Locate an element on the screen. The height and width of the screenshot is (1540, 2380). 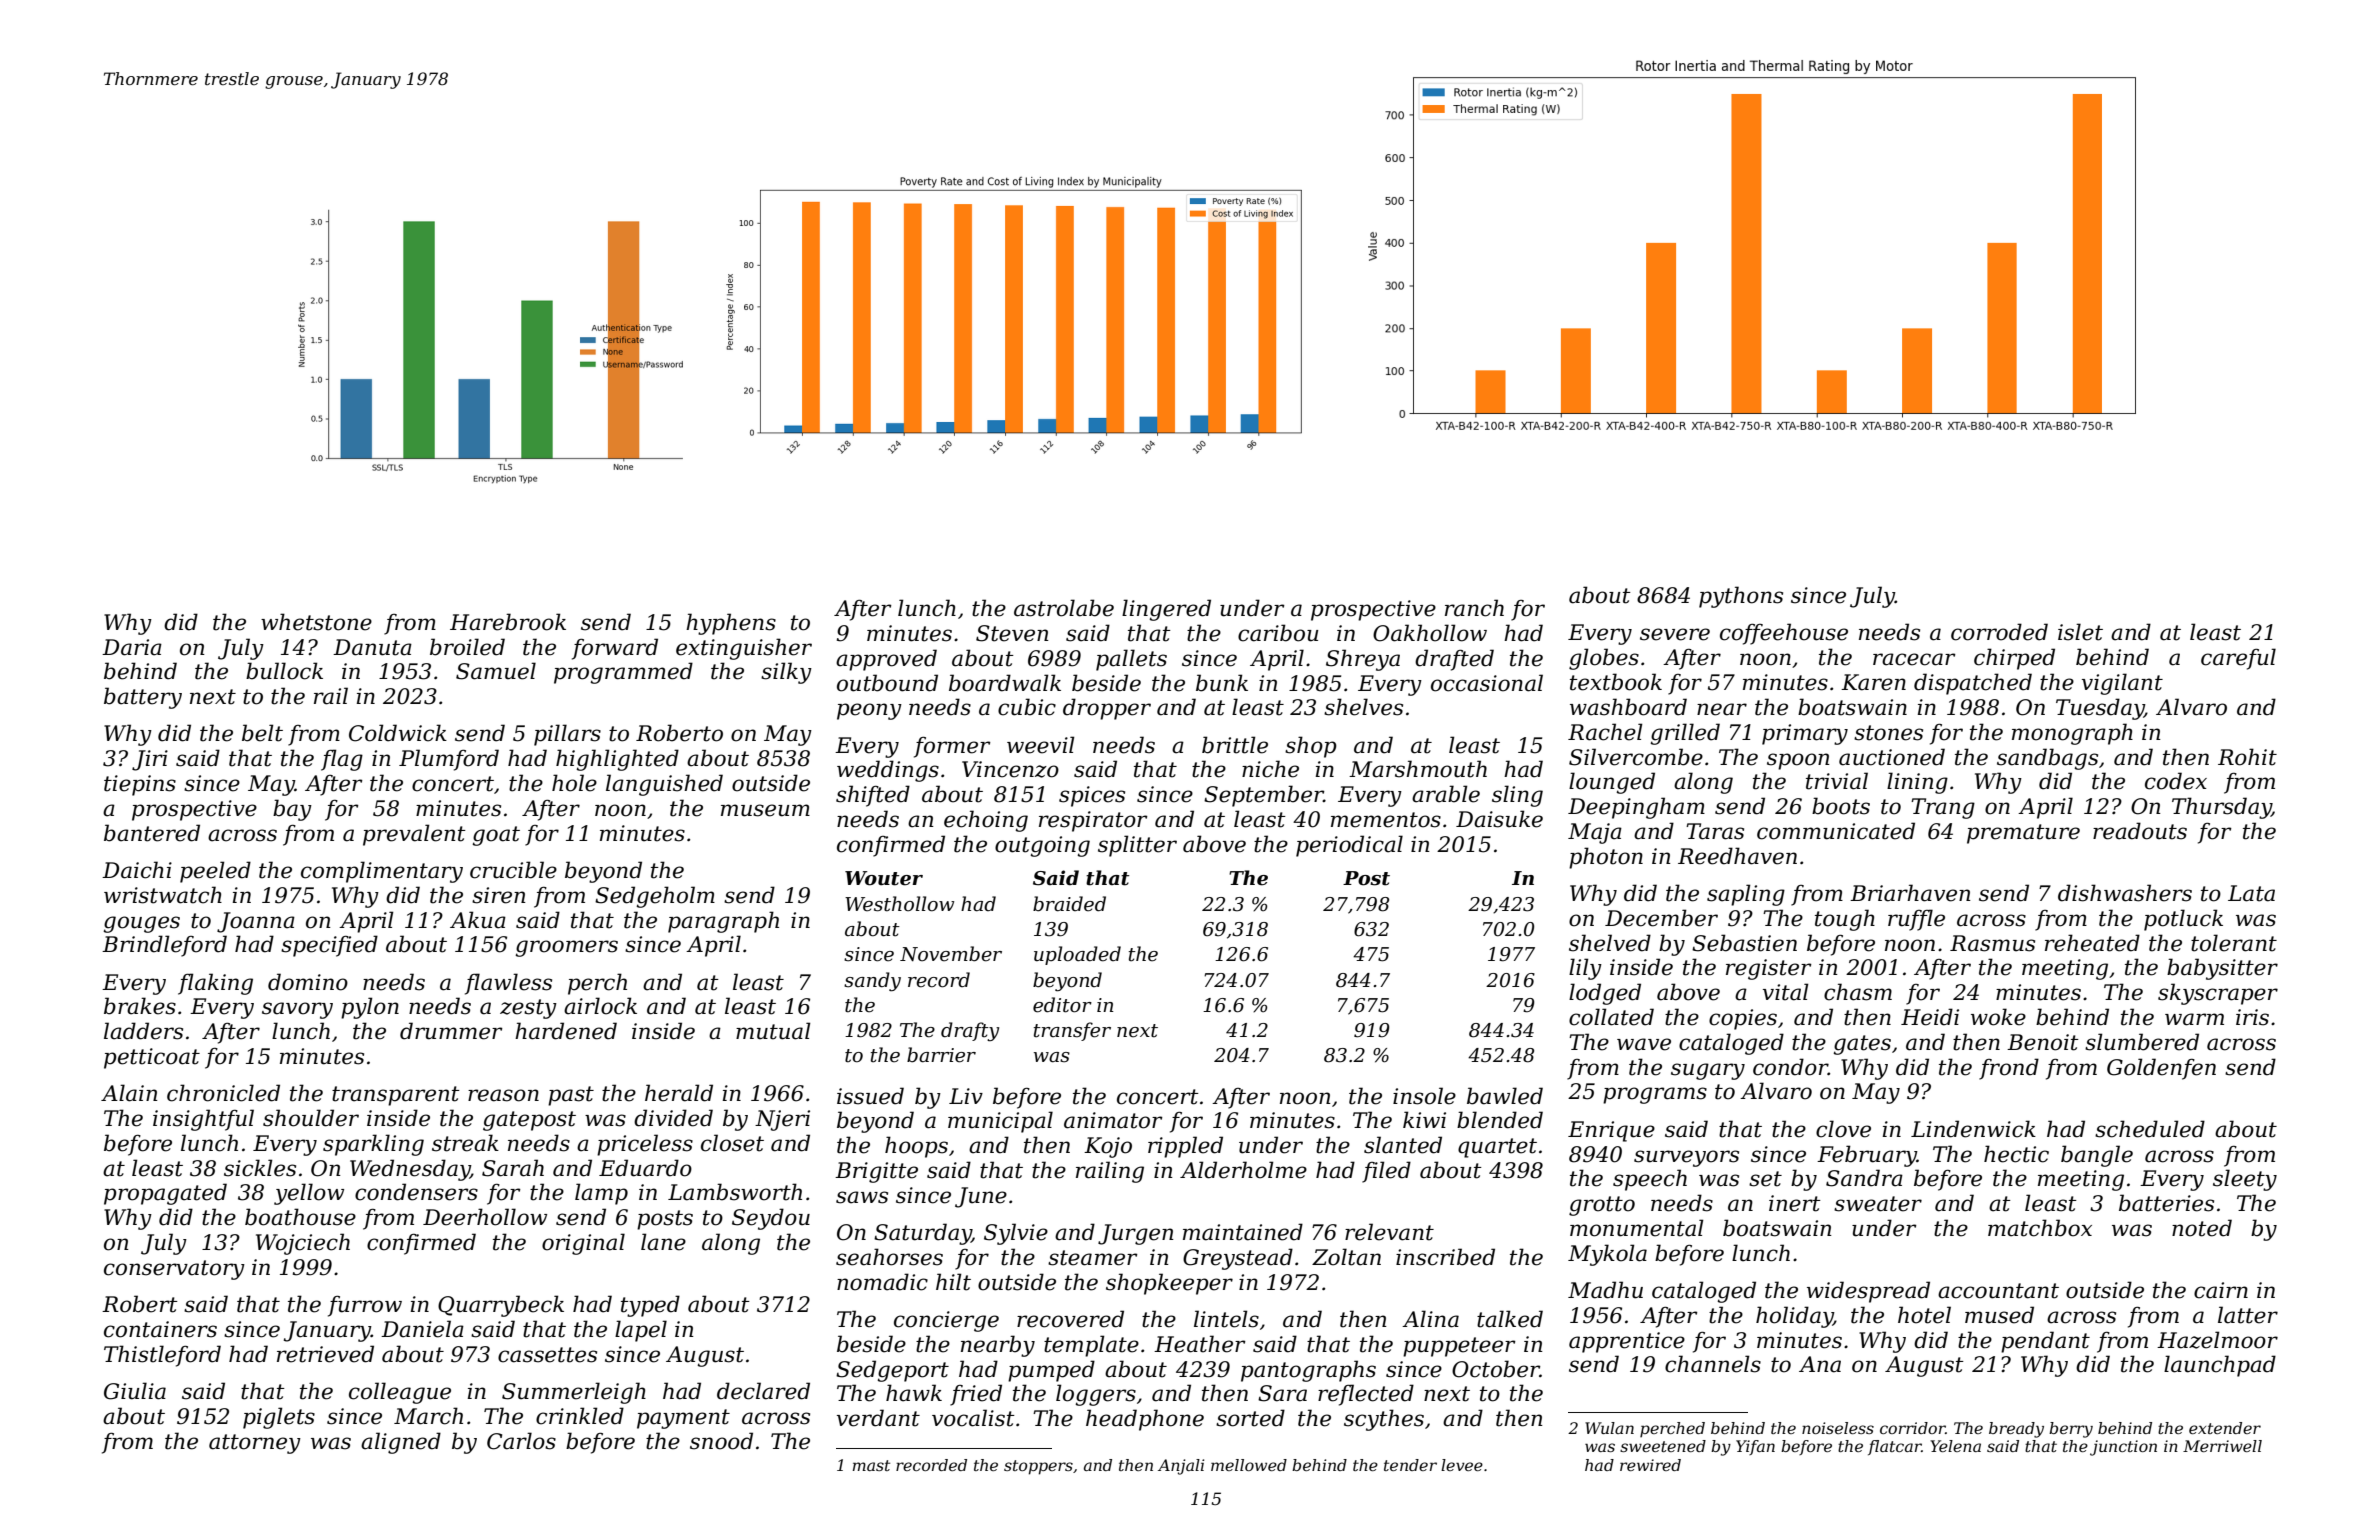
holiday is located at coordinates (1794, 1317).
